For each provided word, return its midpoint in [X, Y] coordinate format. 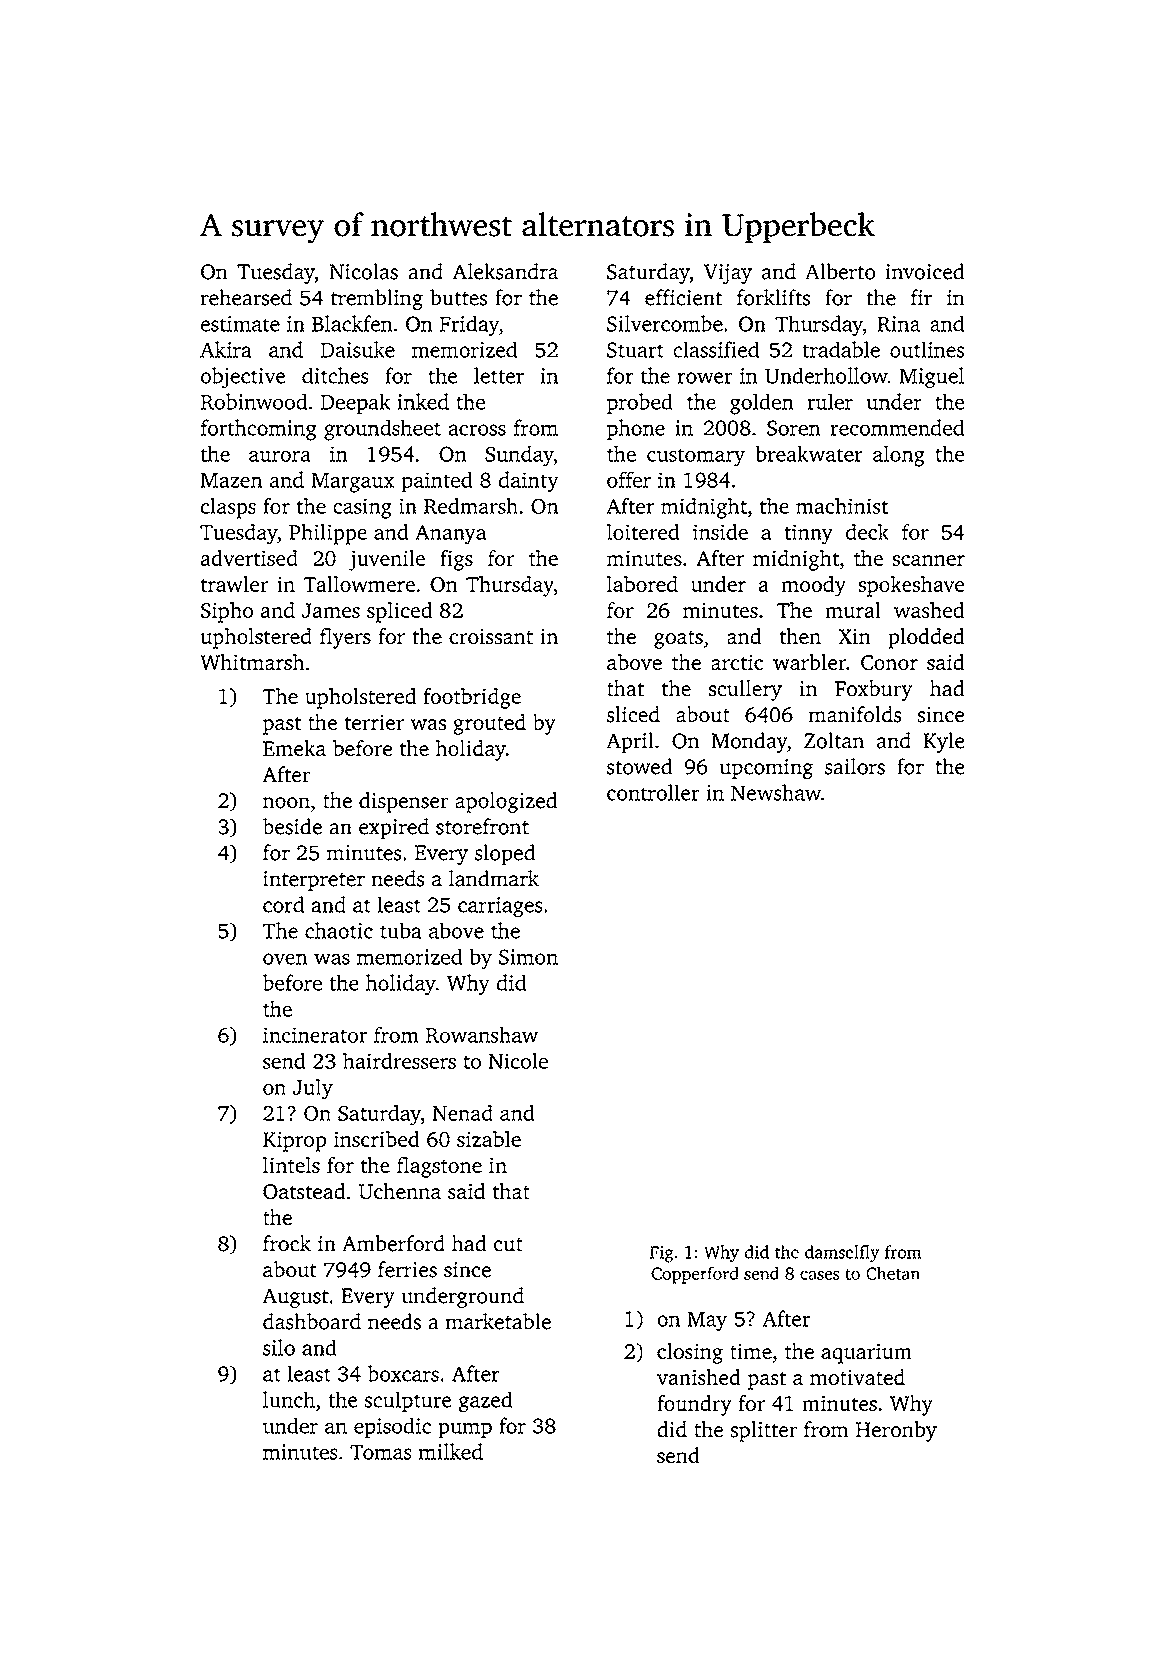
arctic [737, 662]
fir [921, 297]
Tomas [381, 1452]
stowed [639, 766]
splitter [764, 1431]
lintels [291, 1165]
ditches [335, 375]
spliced [400, 612]
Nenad [462, 1113]
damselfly [842, 1253]
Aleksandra [505, 271]
